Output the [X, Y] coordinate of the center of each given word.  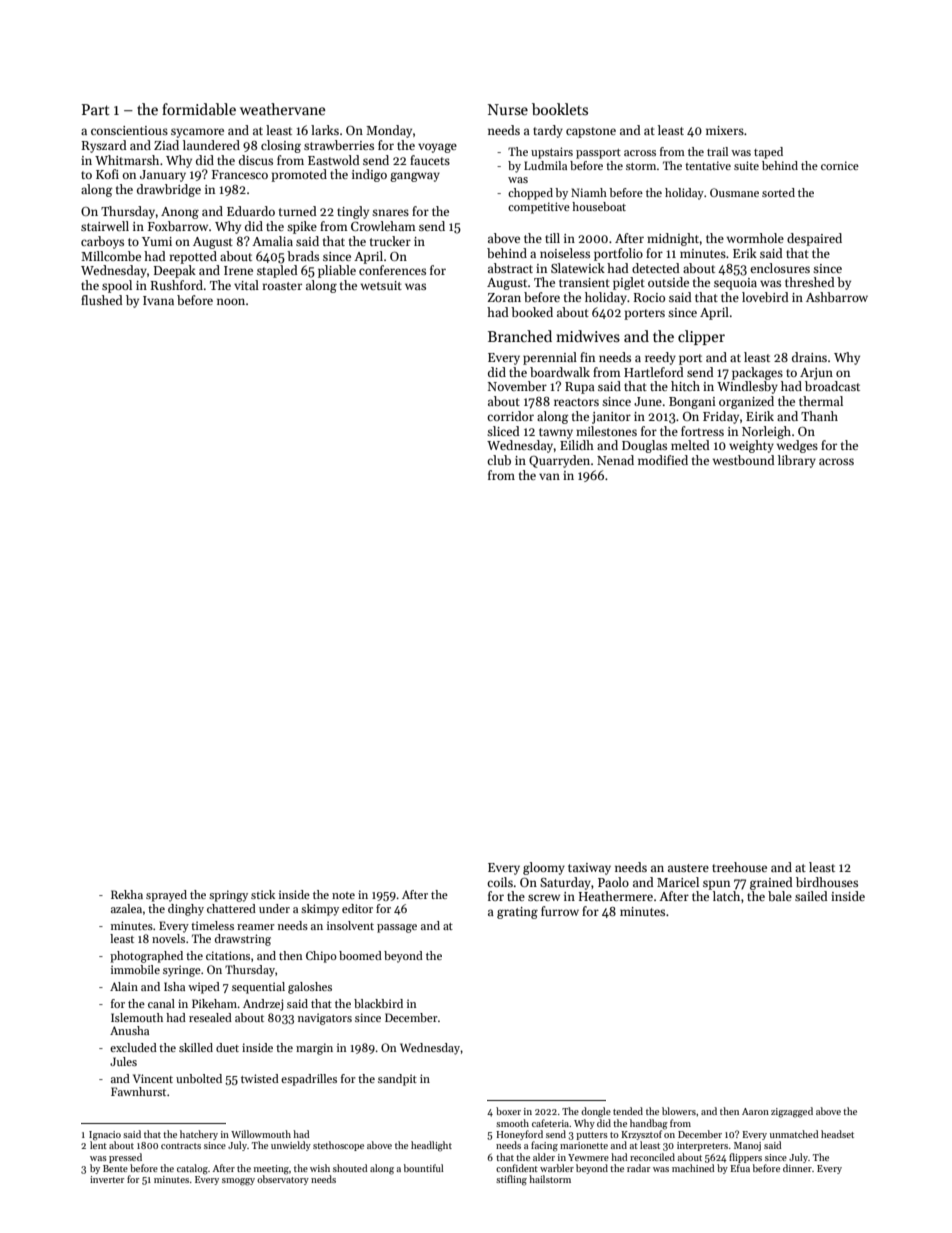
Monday [389, 131]
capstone [591, 132]
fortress [702, 431]
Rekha [127, 894]
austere [688, 868]
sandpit [397, 1080]
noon [231, 301]
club [499, 460]
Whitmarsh [127, 160]
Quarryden [559, 461]
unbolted [199, 1078]
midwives [588, 336]
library [797, 461]
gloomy [544, 868]
